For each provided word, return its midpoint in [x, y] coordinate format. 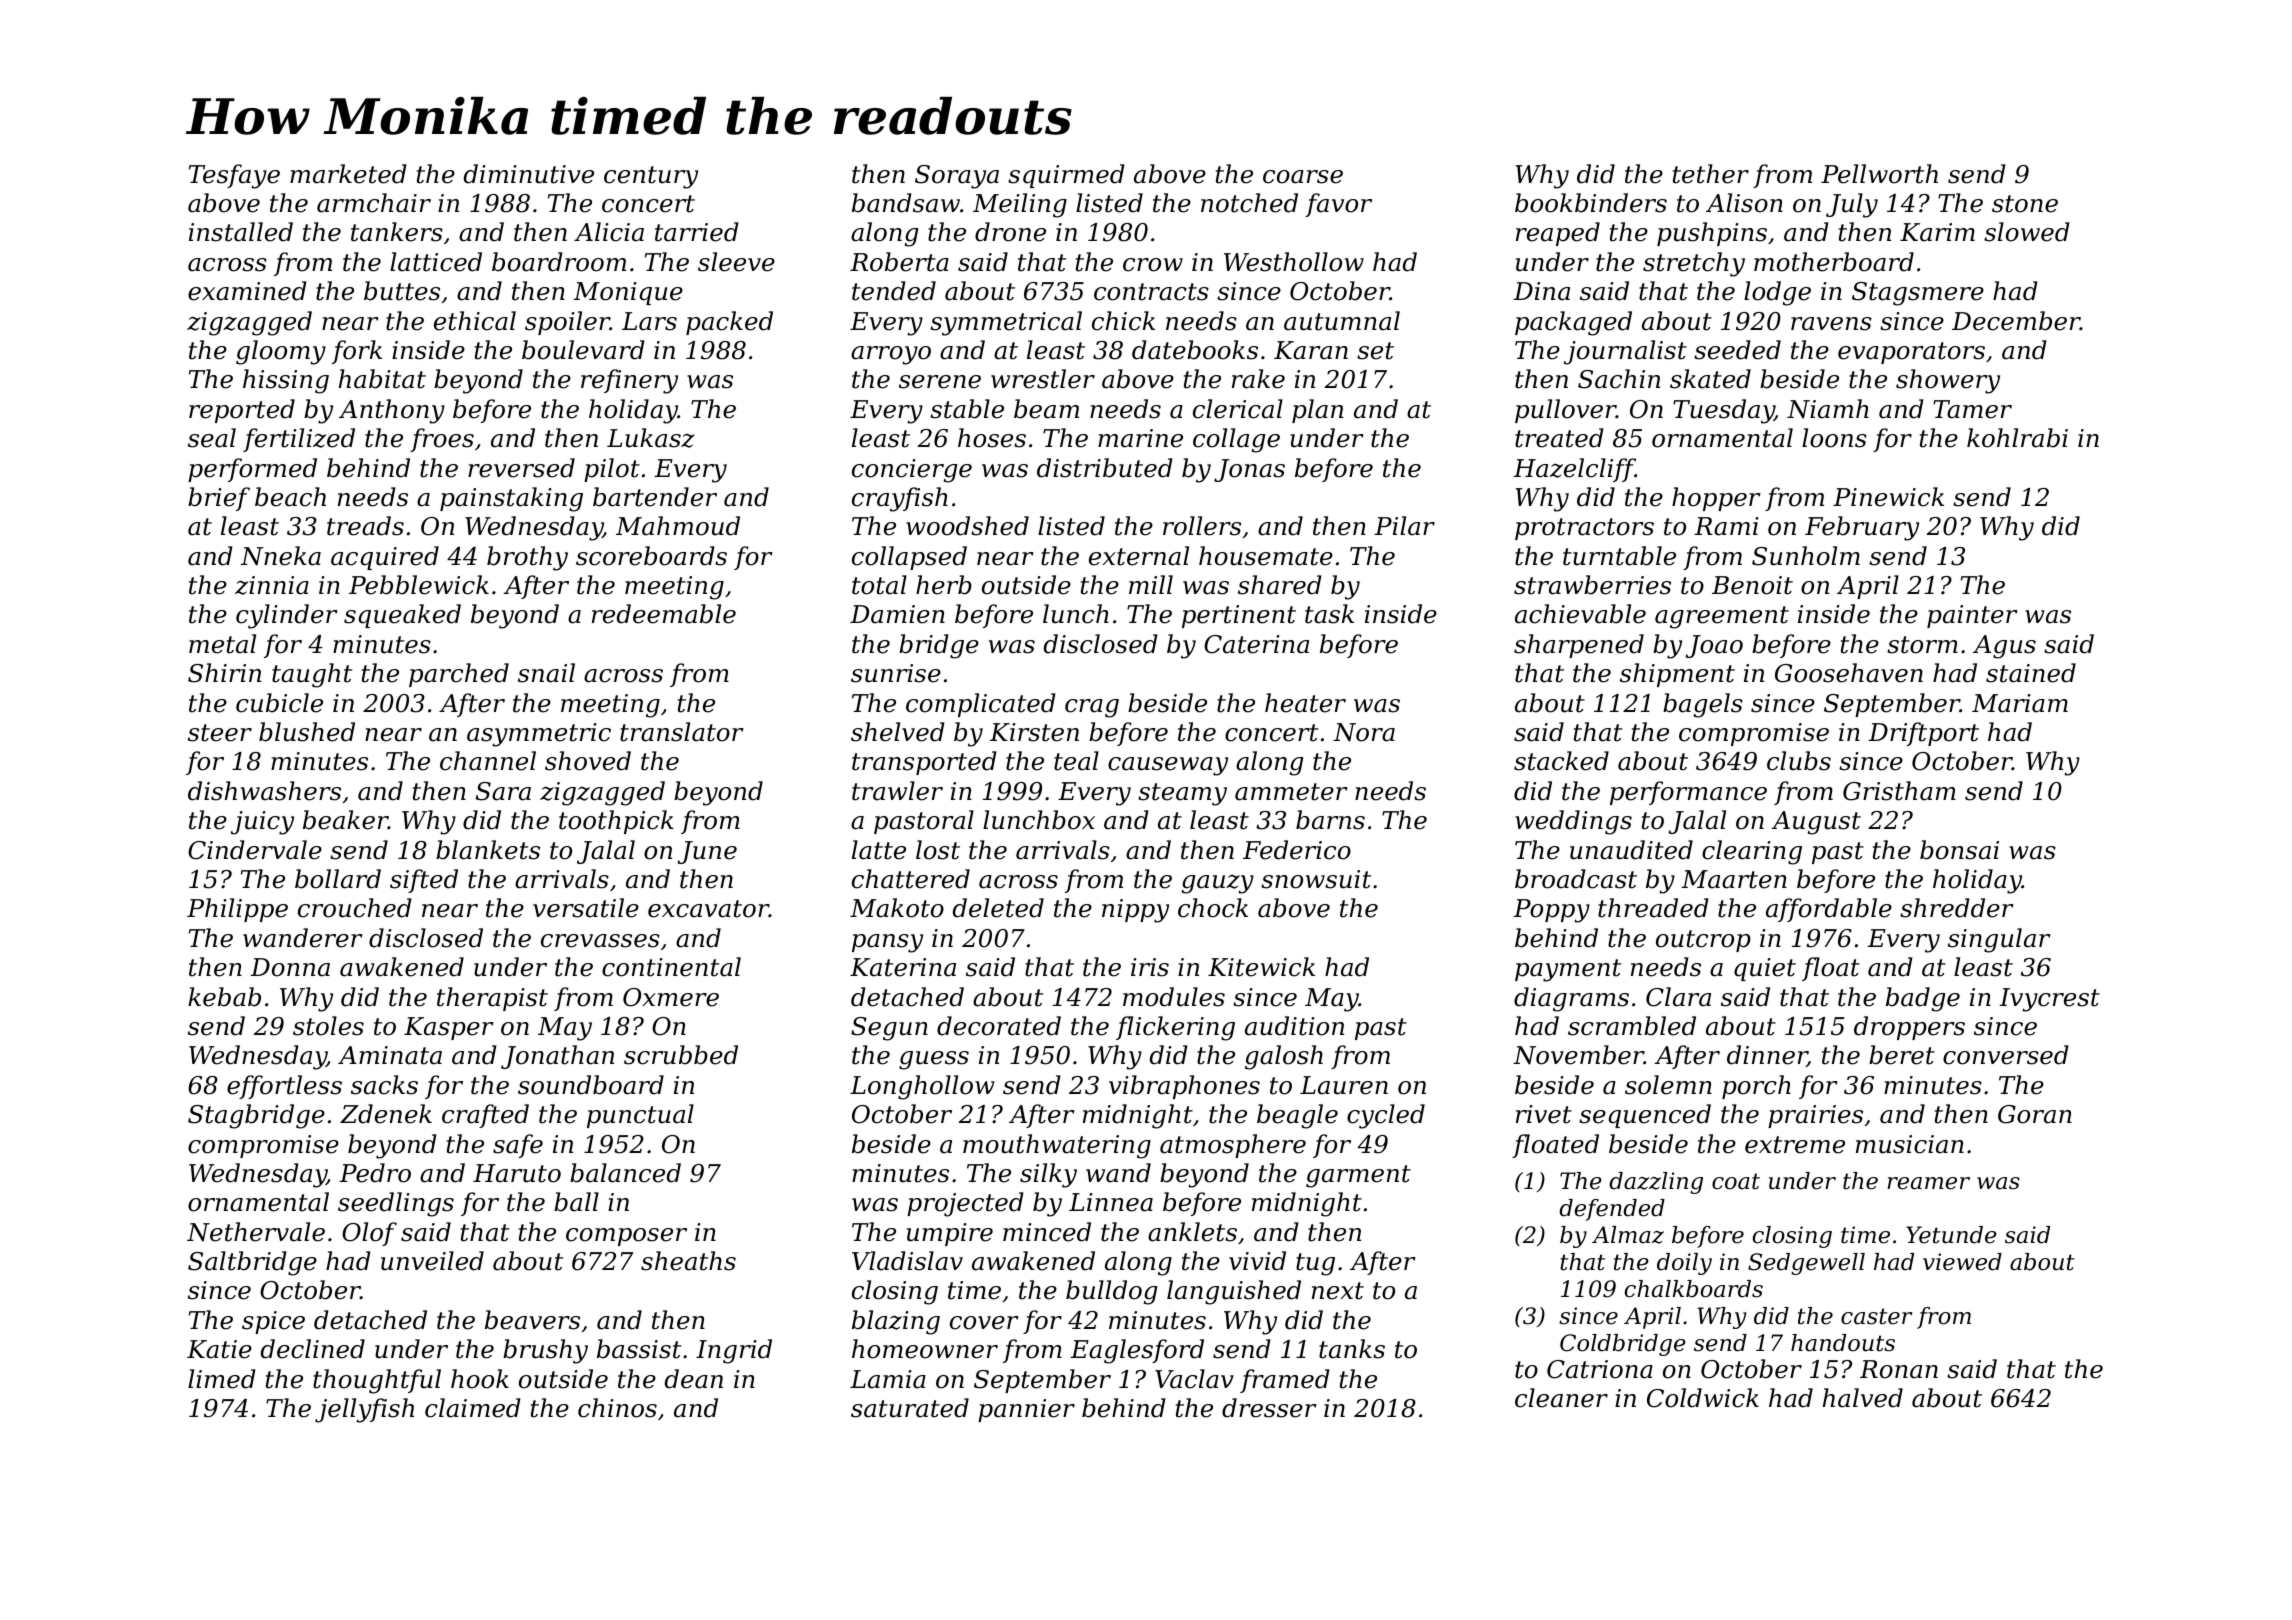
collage [1236, 440]
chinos [617, 1408]
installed [241, 232]
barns [1330, 820]
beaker [345, 820]
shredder [1957, 908]
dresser [1269, 1408]
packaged [1573, 323]
